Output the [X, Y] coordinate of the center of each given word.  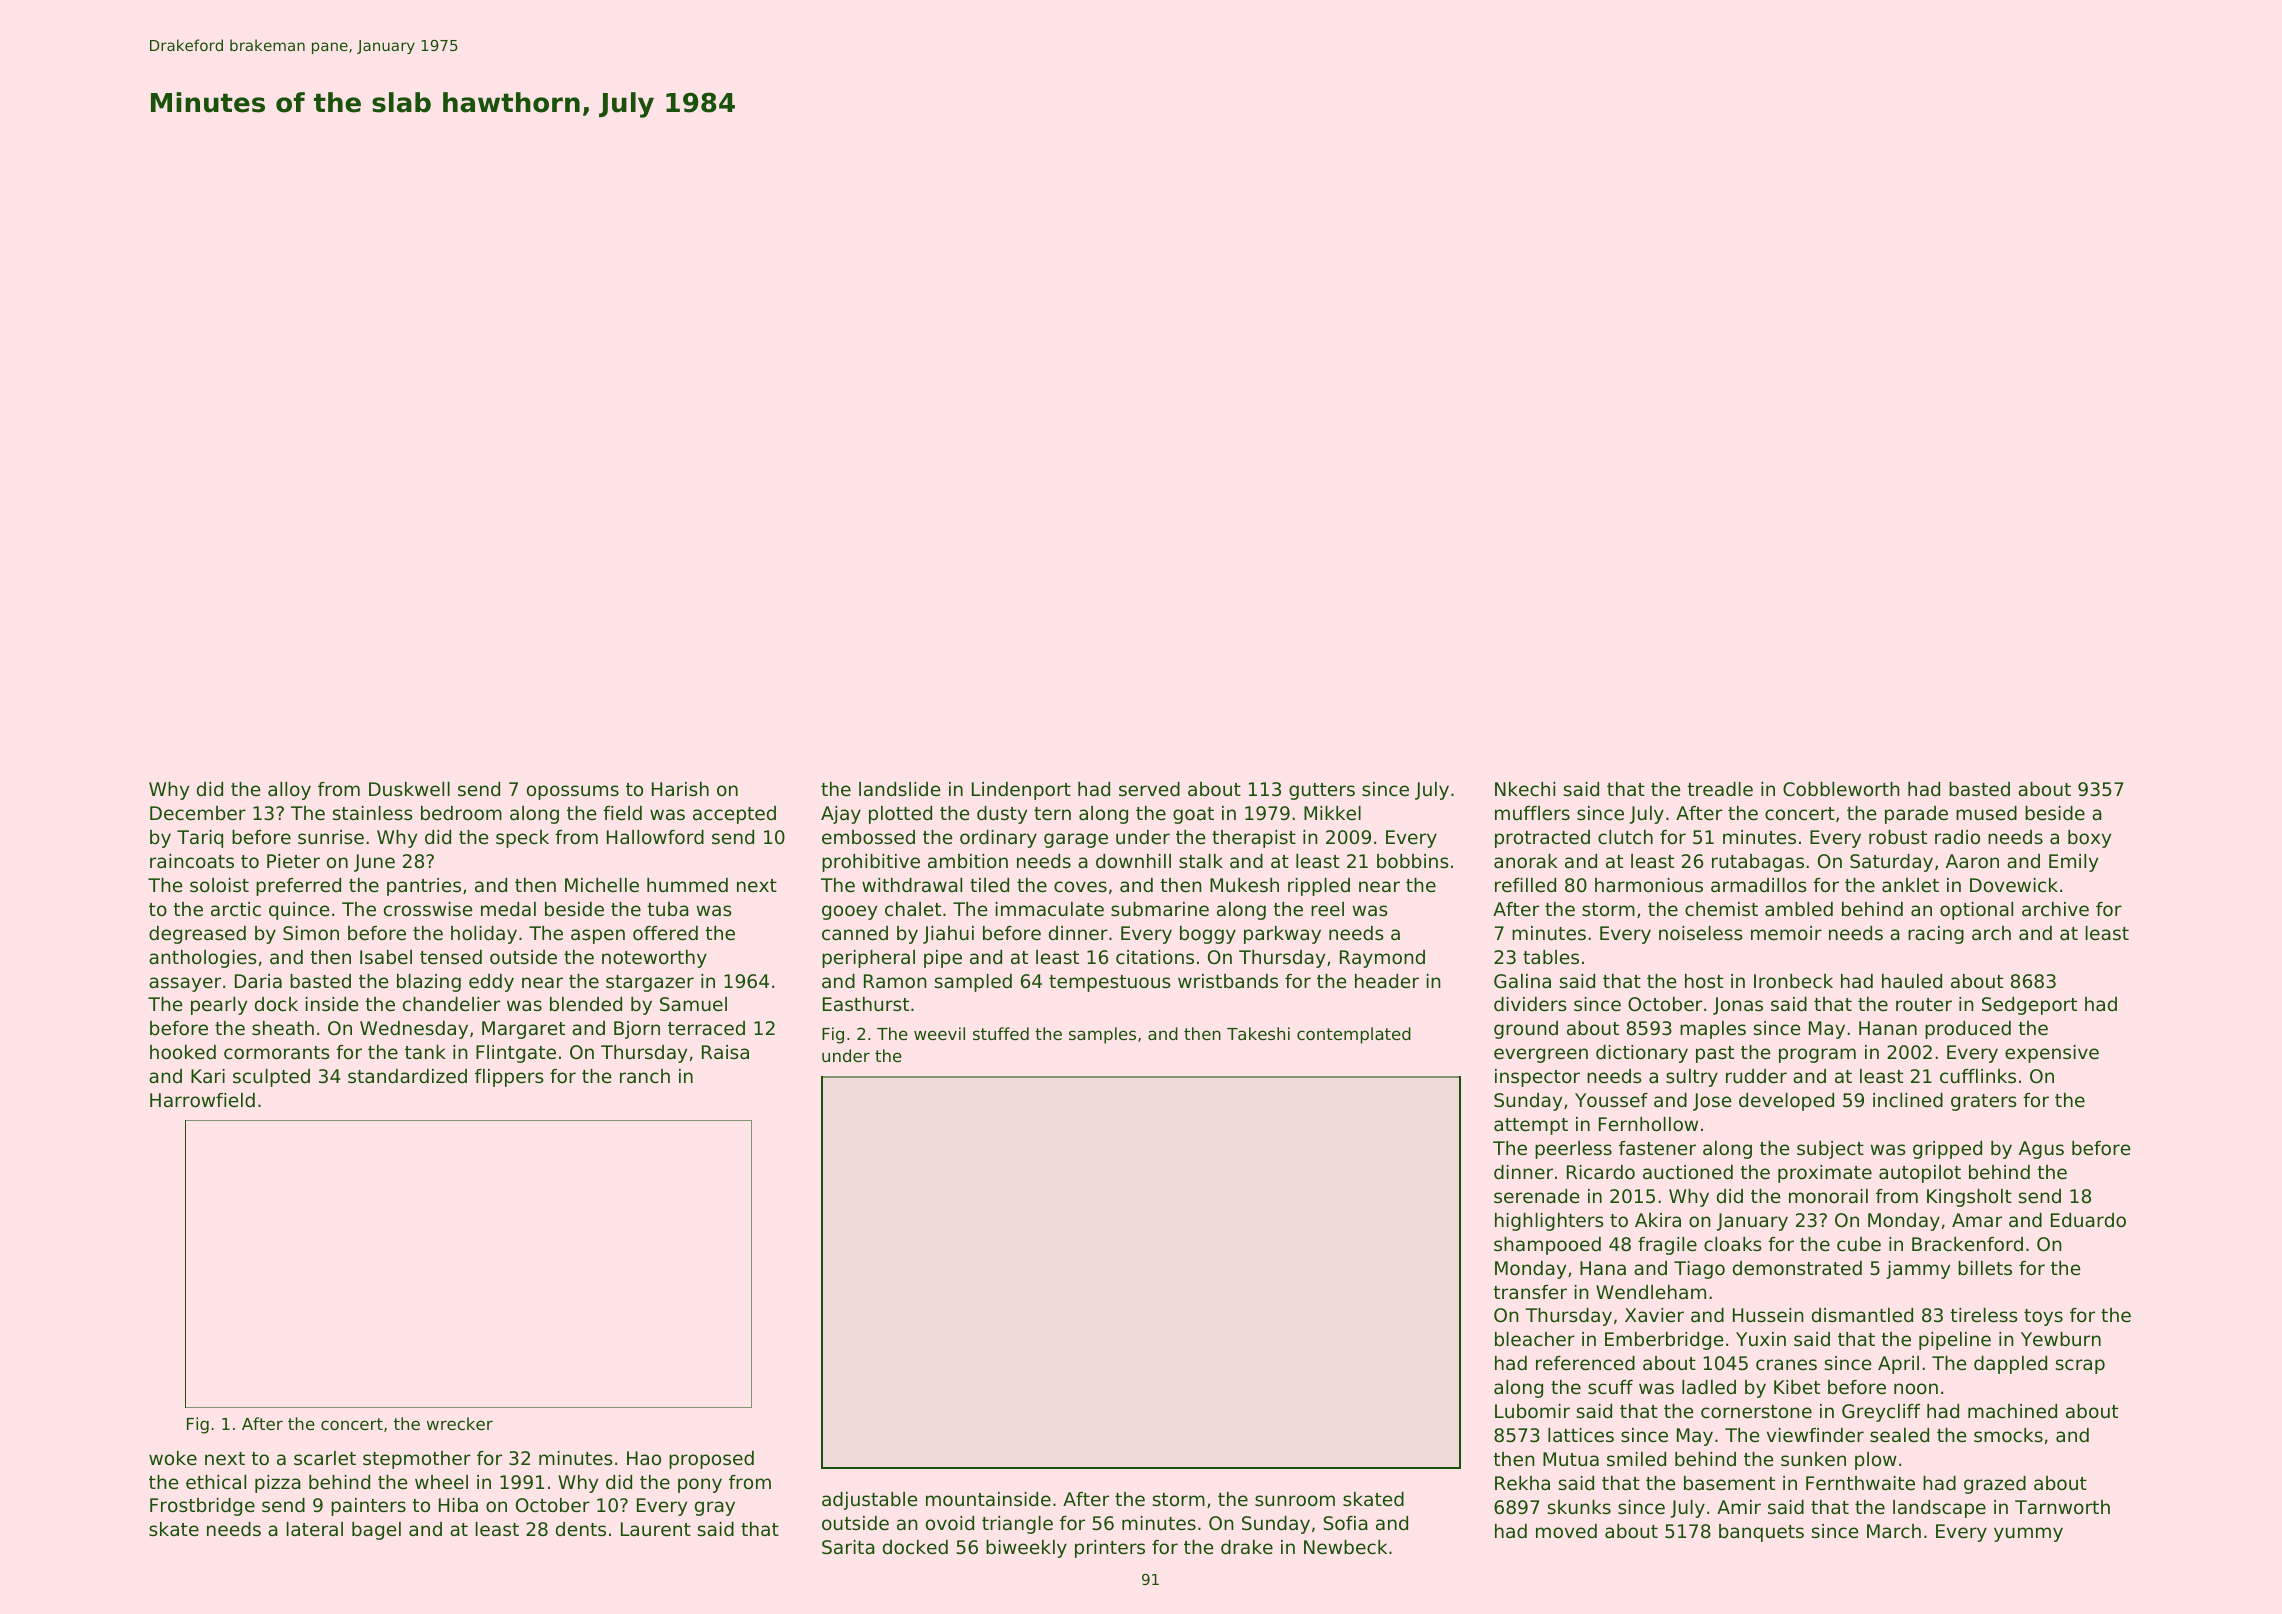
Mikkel [1332, 813]
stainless [373, 813]
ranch [645, 1076]
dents [581, 1529]
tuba [668, 909]
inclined [1908, 1100]
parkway [1282, 935]
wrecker [460, 1423]
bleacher [1535, 1339]
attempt [1531, 1126]
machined [2012, 1411]
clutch [1625, 837]
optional [1976, 911]
